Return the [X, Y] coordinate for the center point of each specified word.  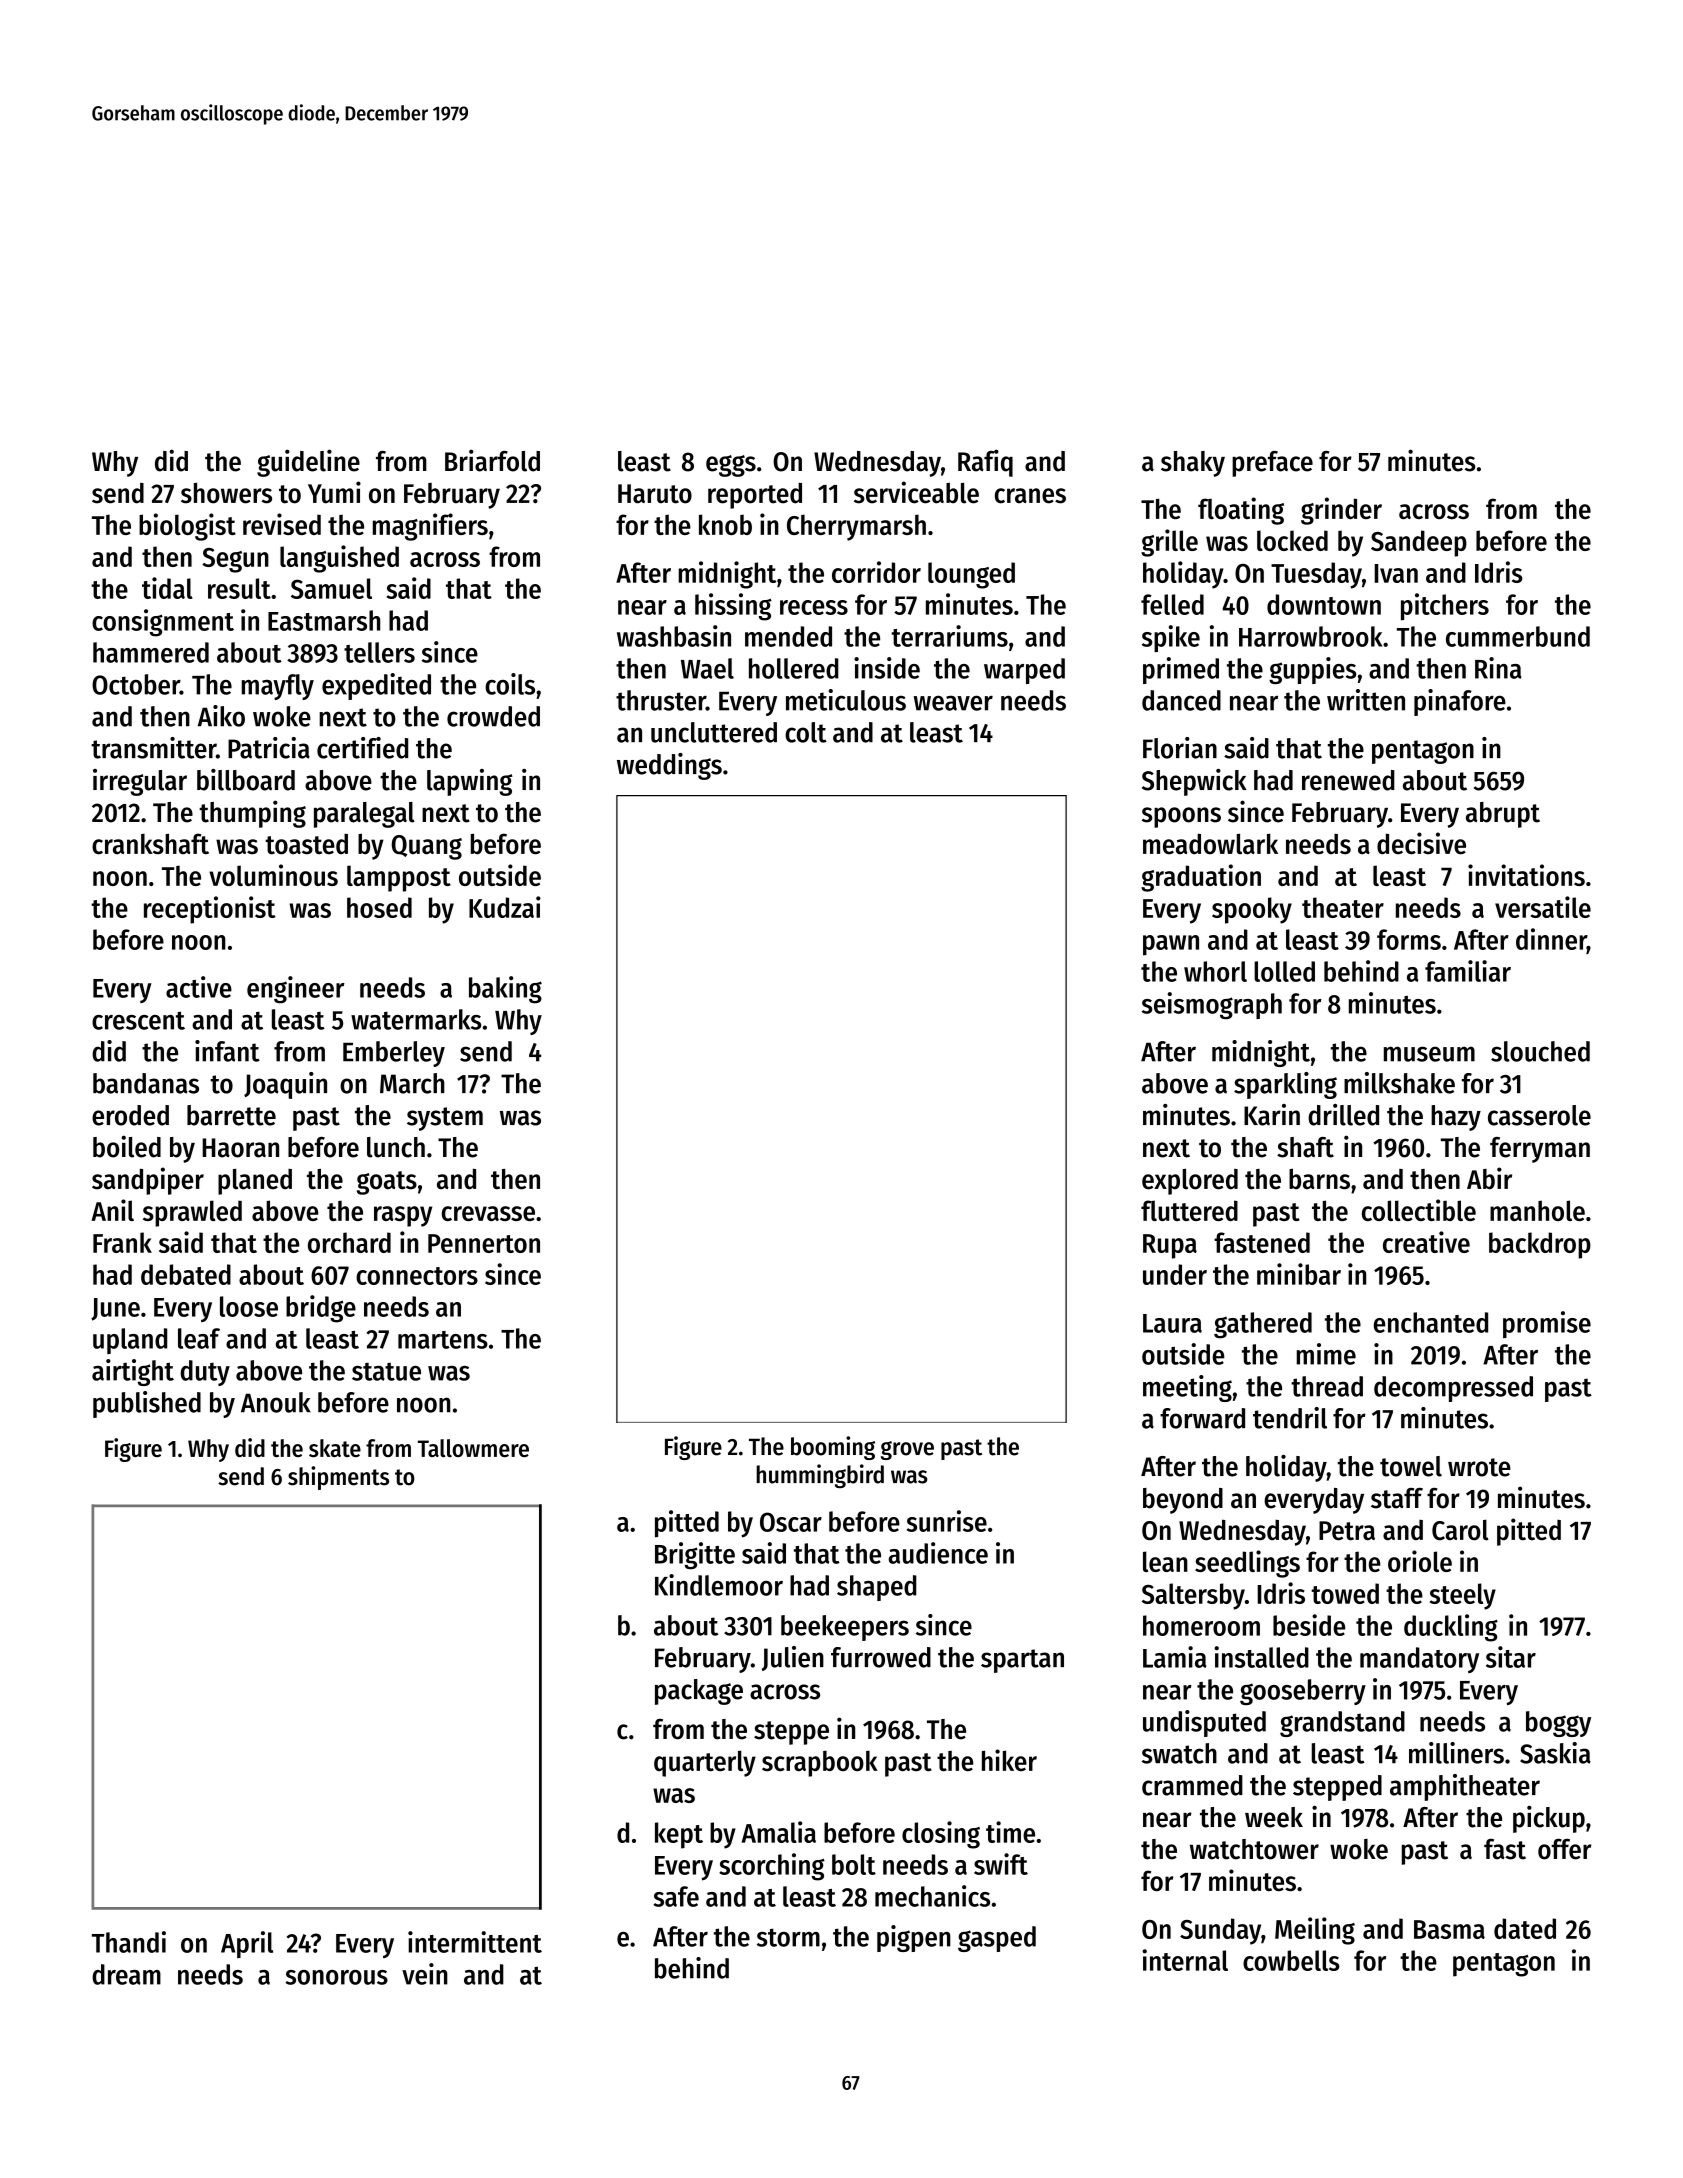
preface [1272, 464]
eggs [731, 466]
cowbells [1291, 1960]
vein [425, 1974]
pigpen [914, 1938]
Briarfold [492, 460]
